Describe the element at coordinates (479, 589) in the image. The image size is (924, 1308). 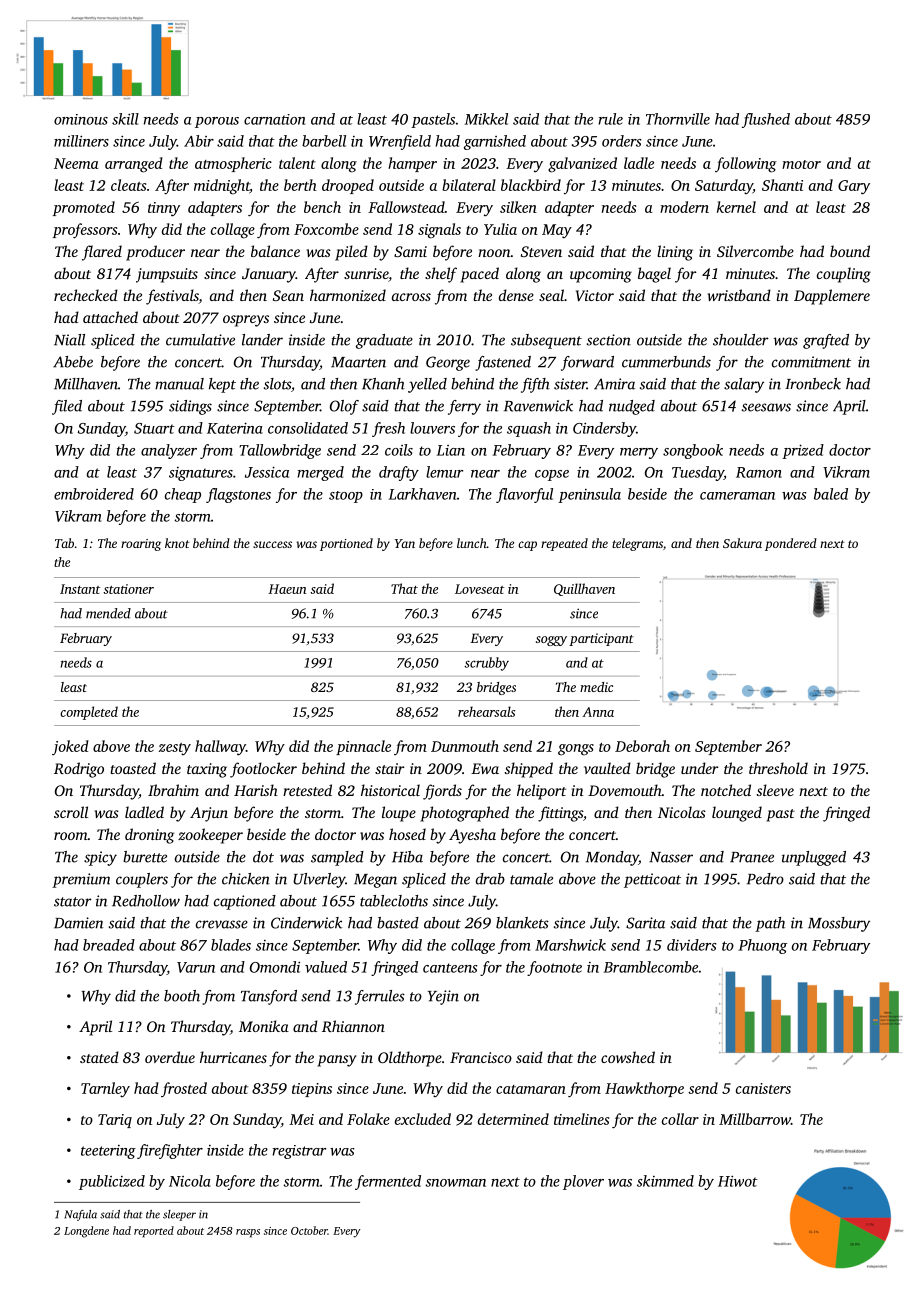
I see `Loveseat` at that location.
